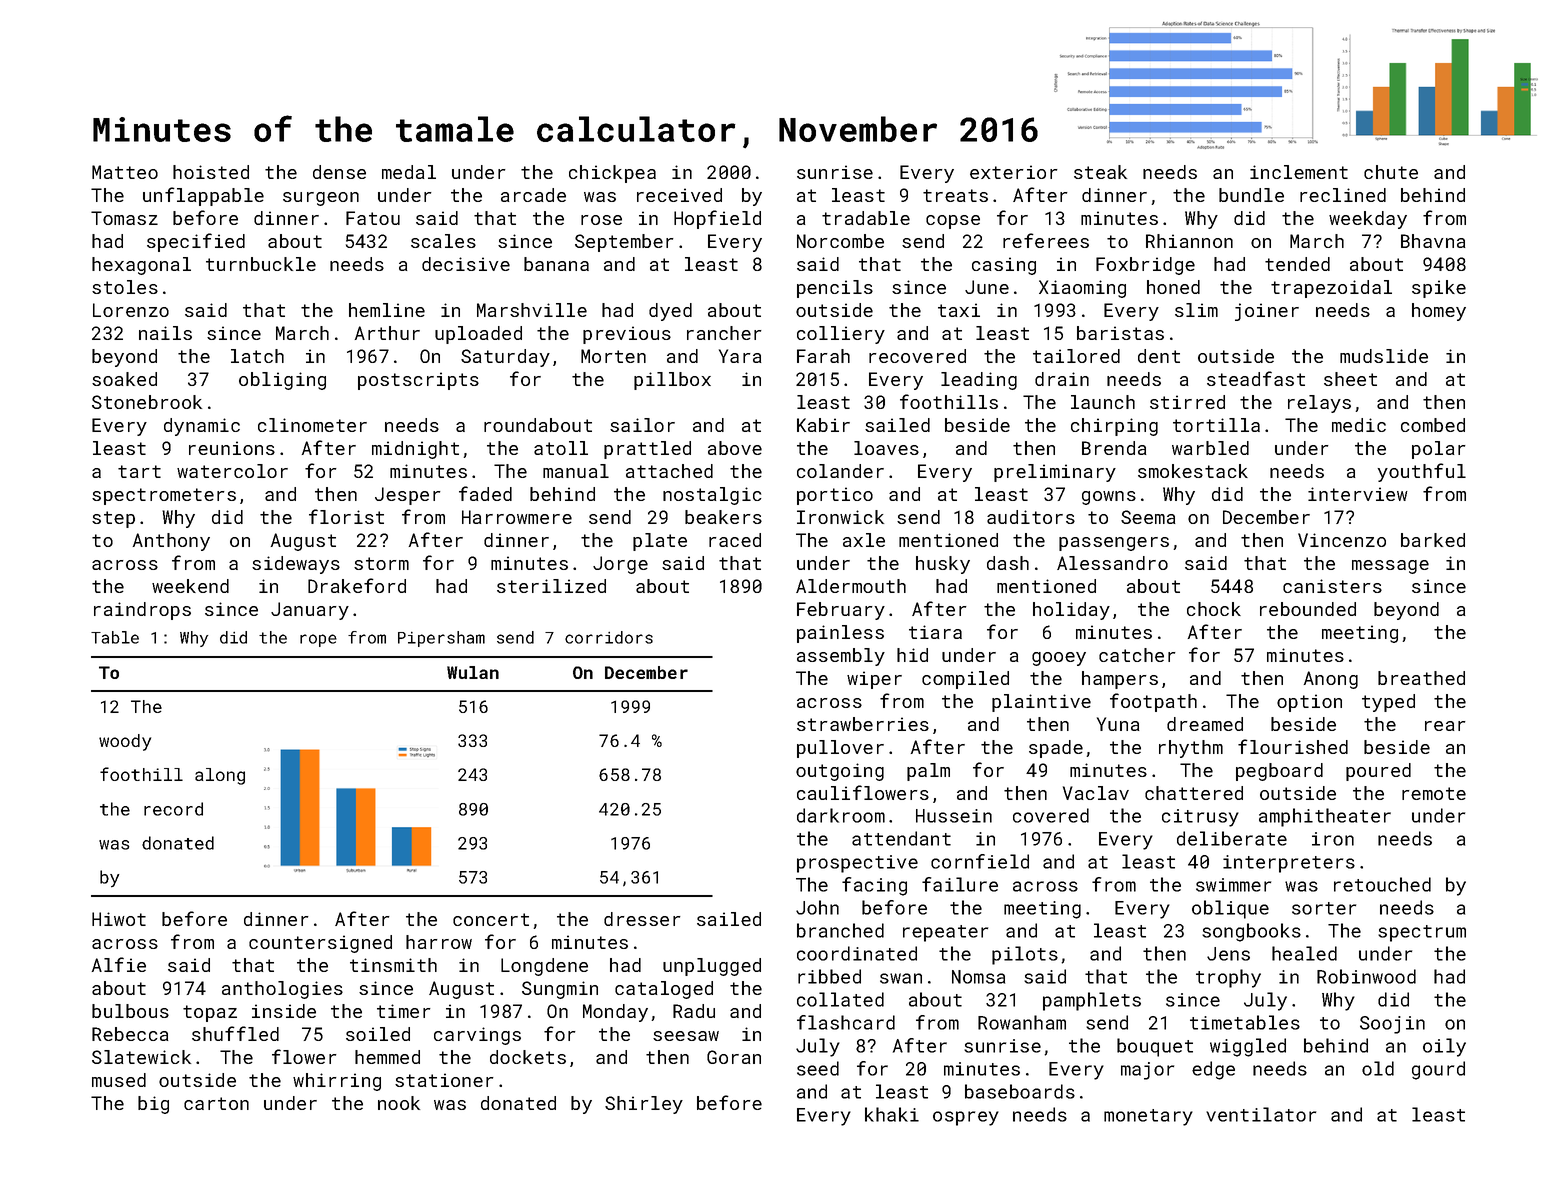  Describe the element at coordinates (1013, 172) in the screenshot. I see `exterior` at that location.
